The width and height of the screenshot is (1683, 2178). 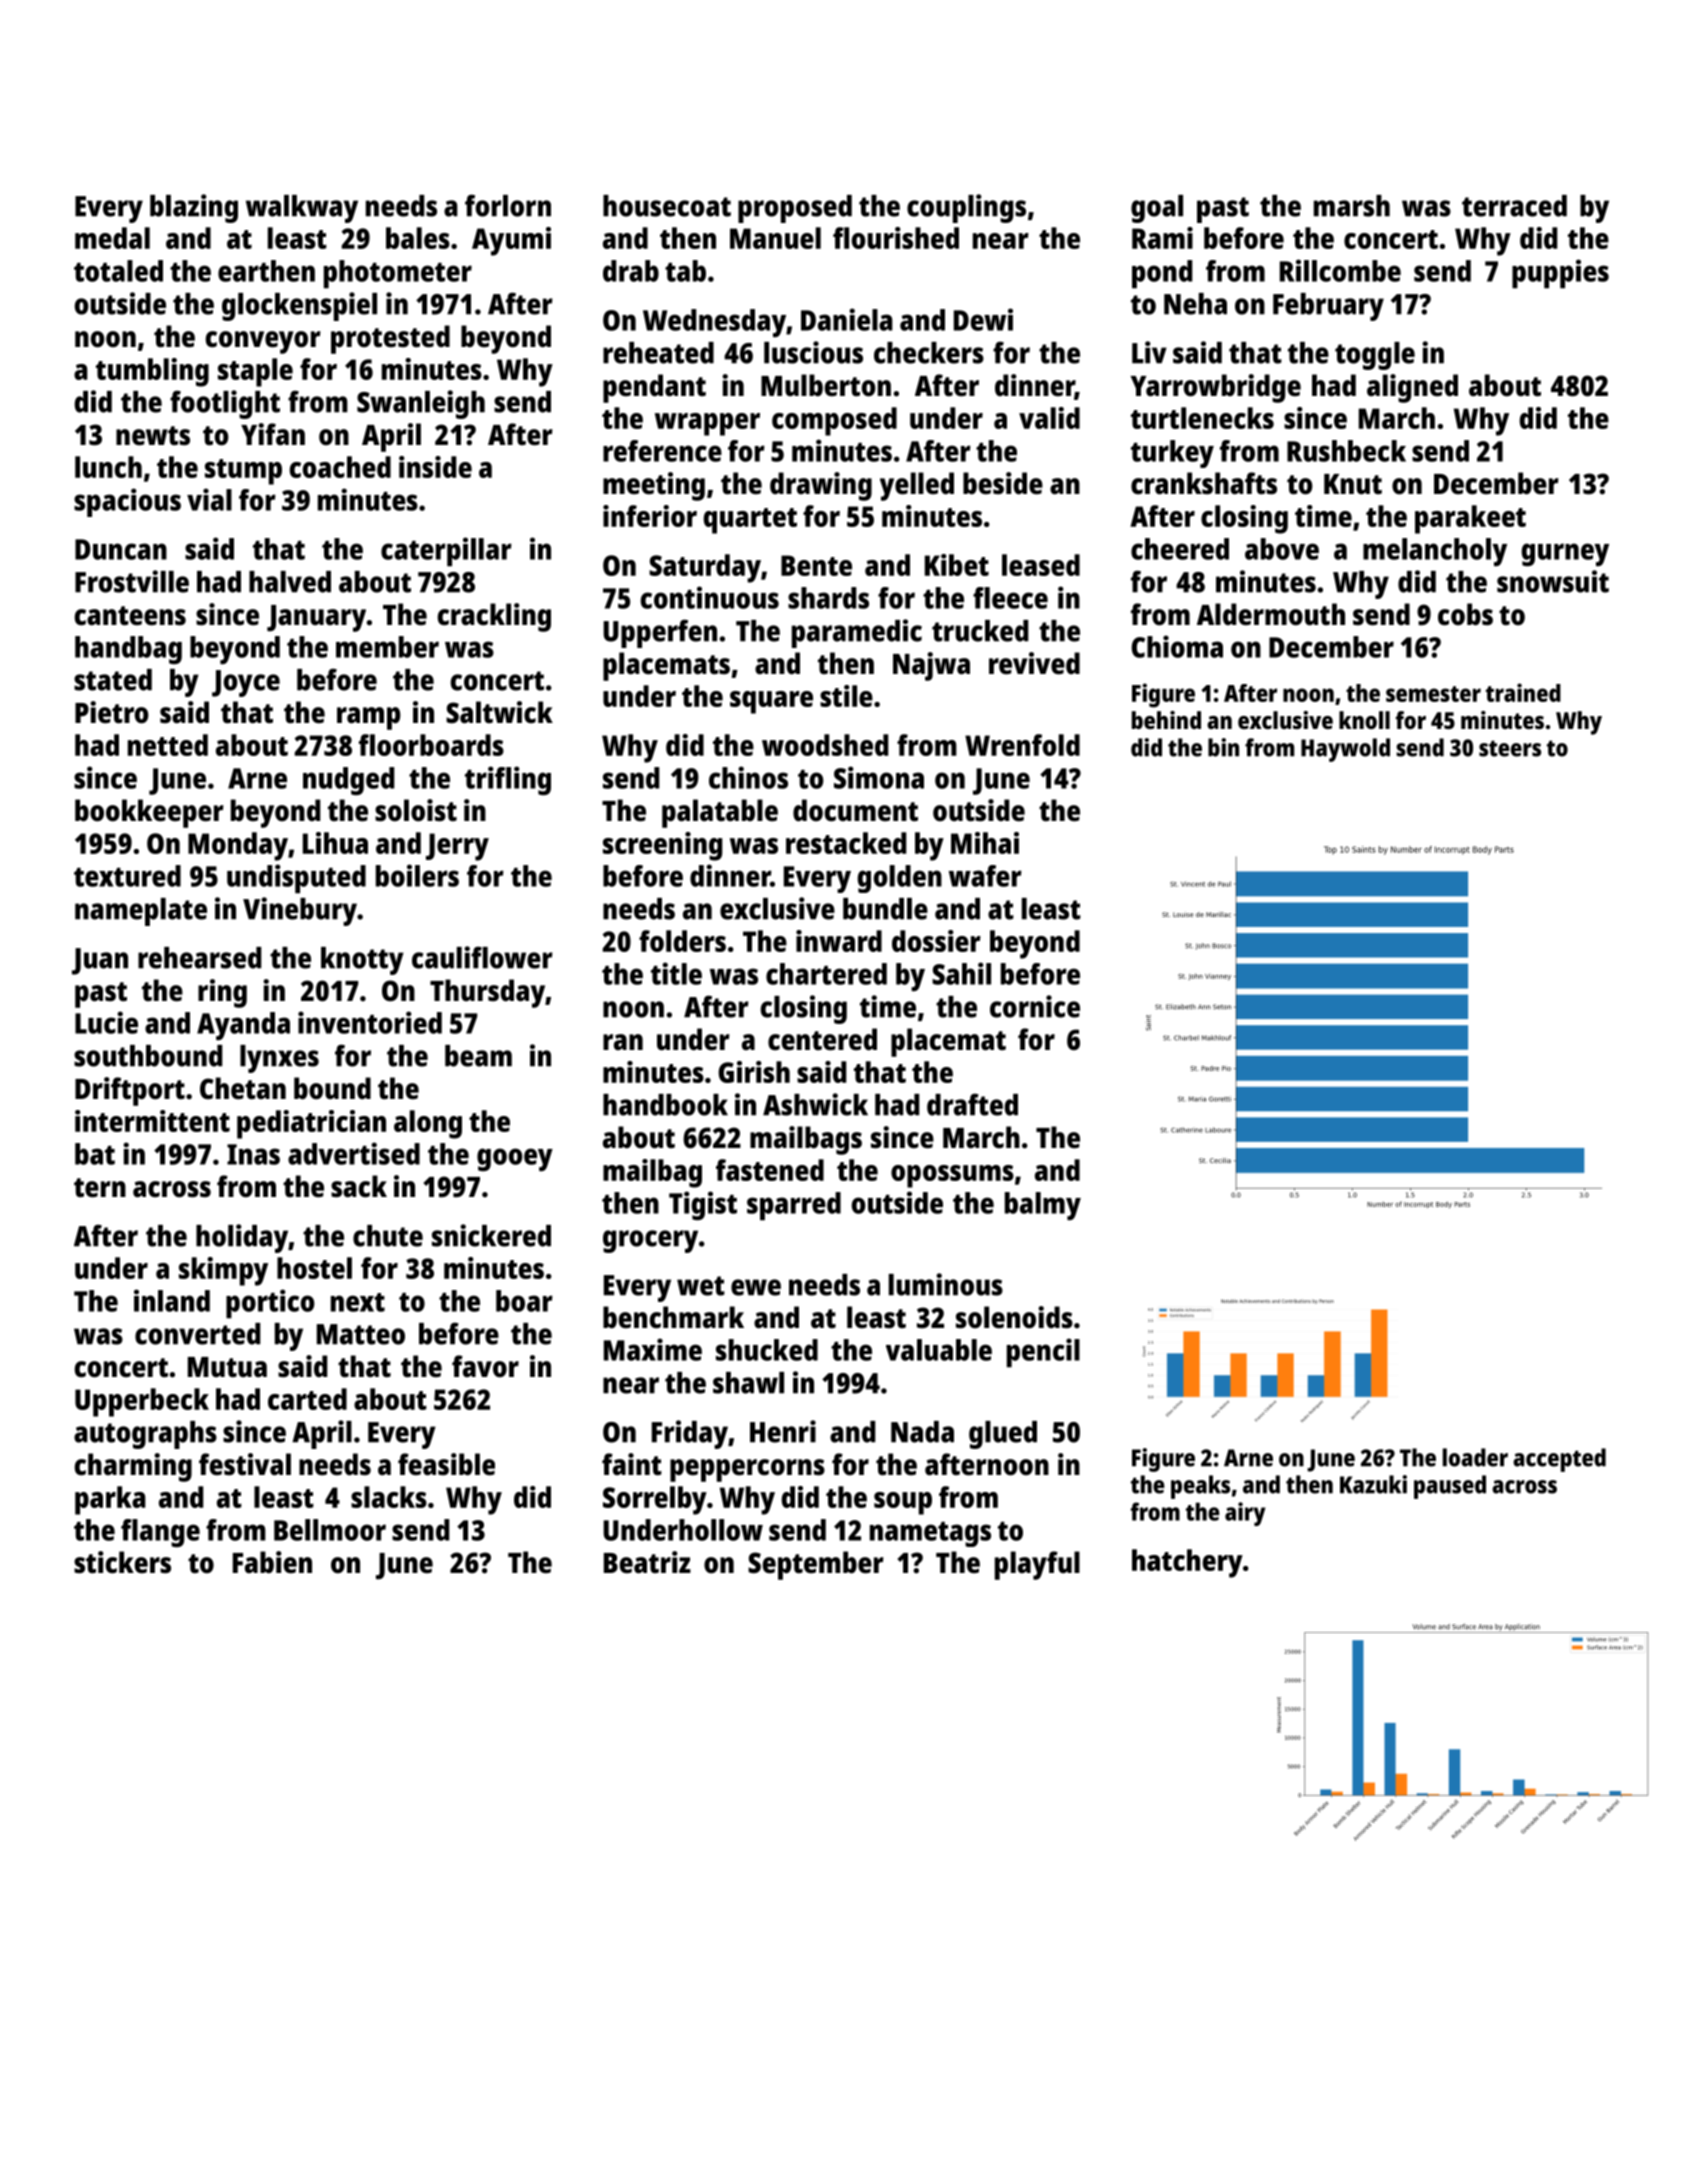 I want to click on holiday, so click(x=242, y=1238).
